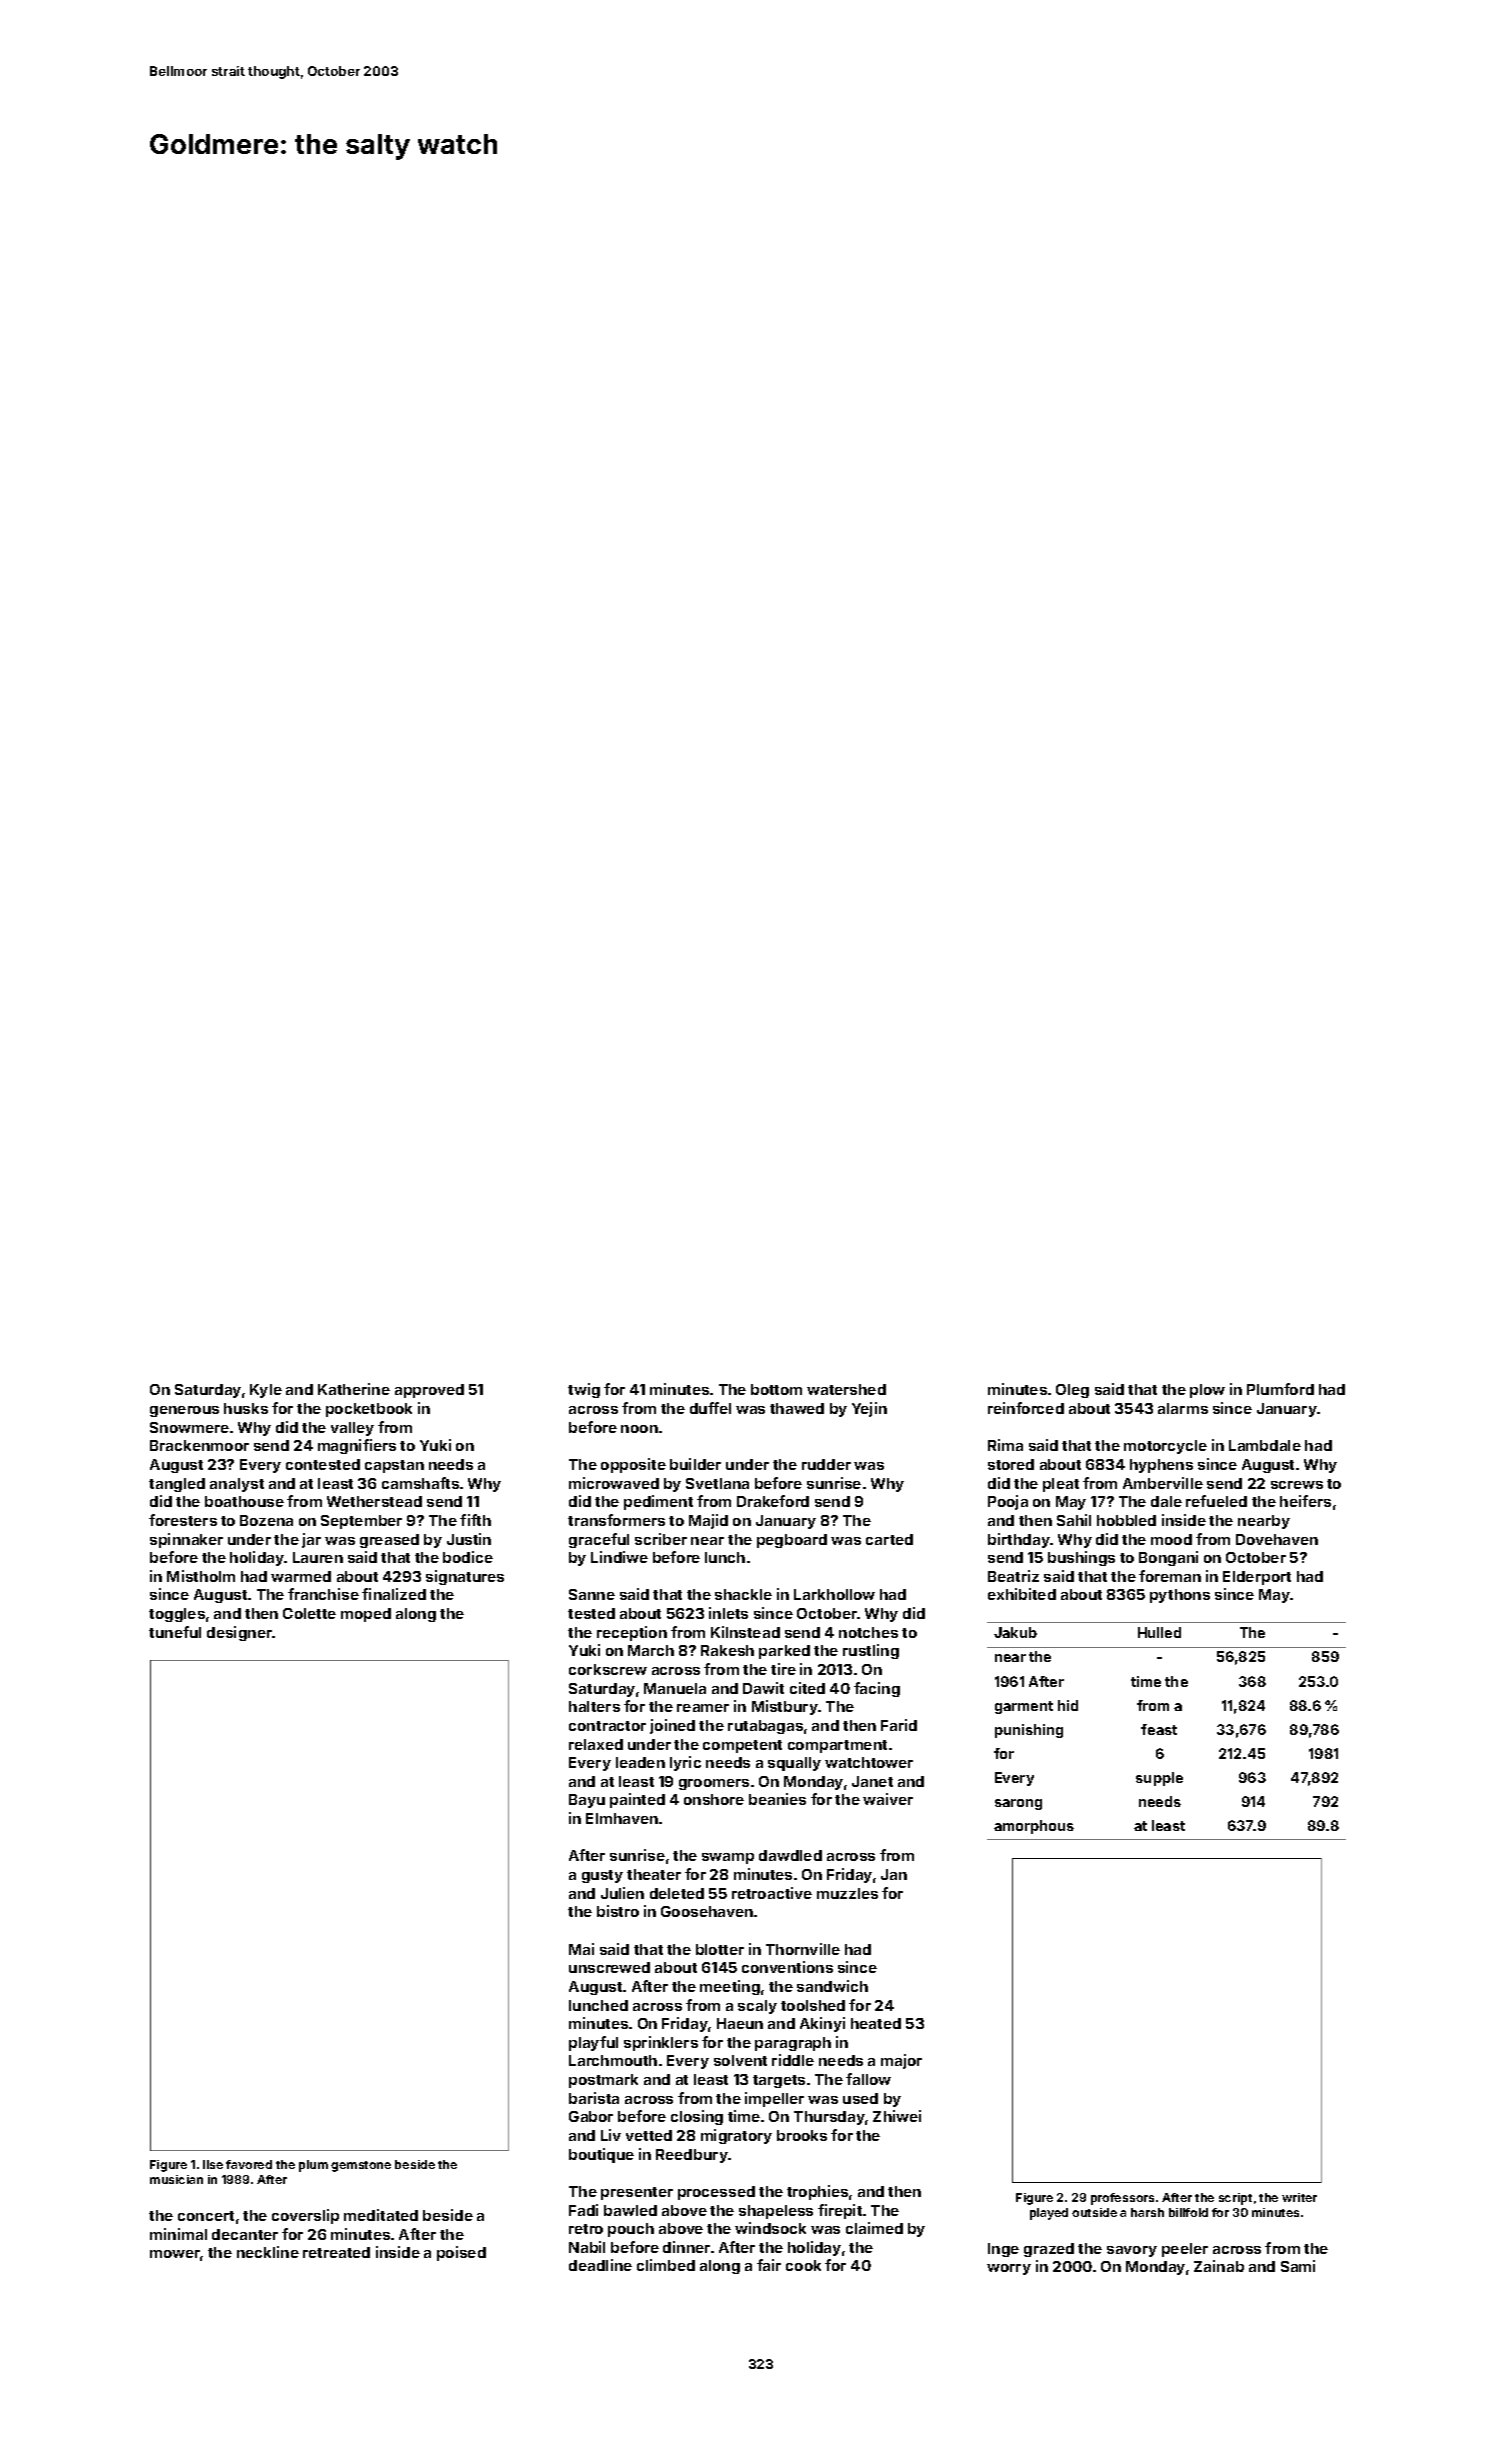 The image size is (1496, 2464). Describe the element at coordinates (757, 2007) in the screenshot. I see `scaly` at that location.
